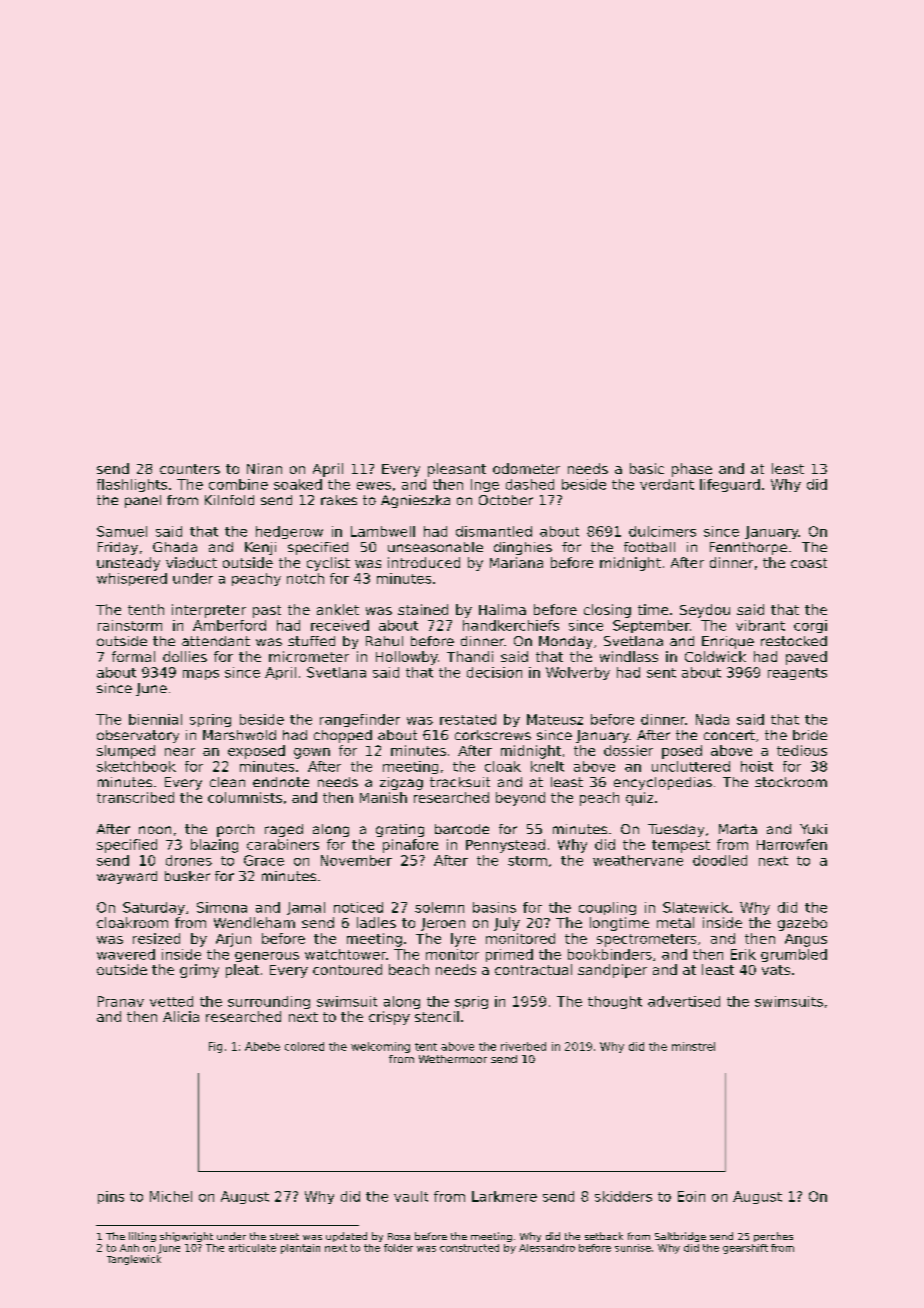 This screenshot has width=924, height=1308. What do you see at coordinates (209, 611) in the screenshot?
I see `interpreter` at bounding box center [209, 611].
